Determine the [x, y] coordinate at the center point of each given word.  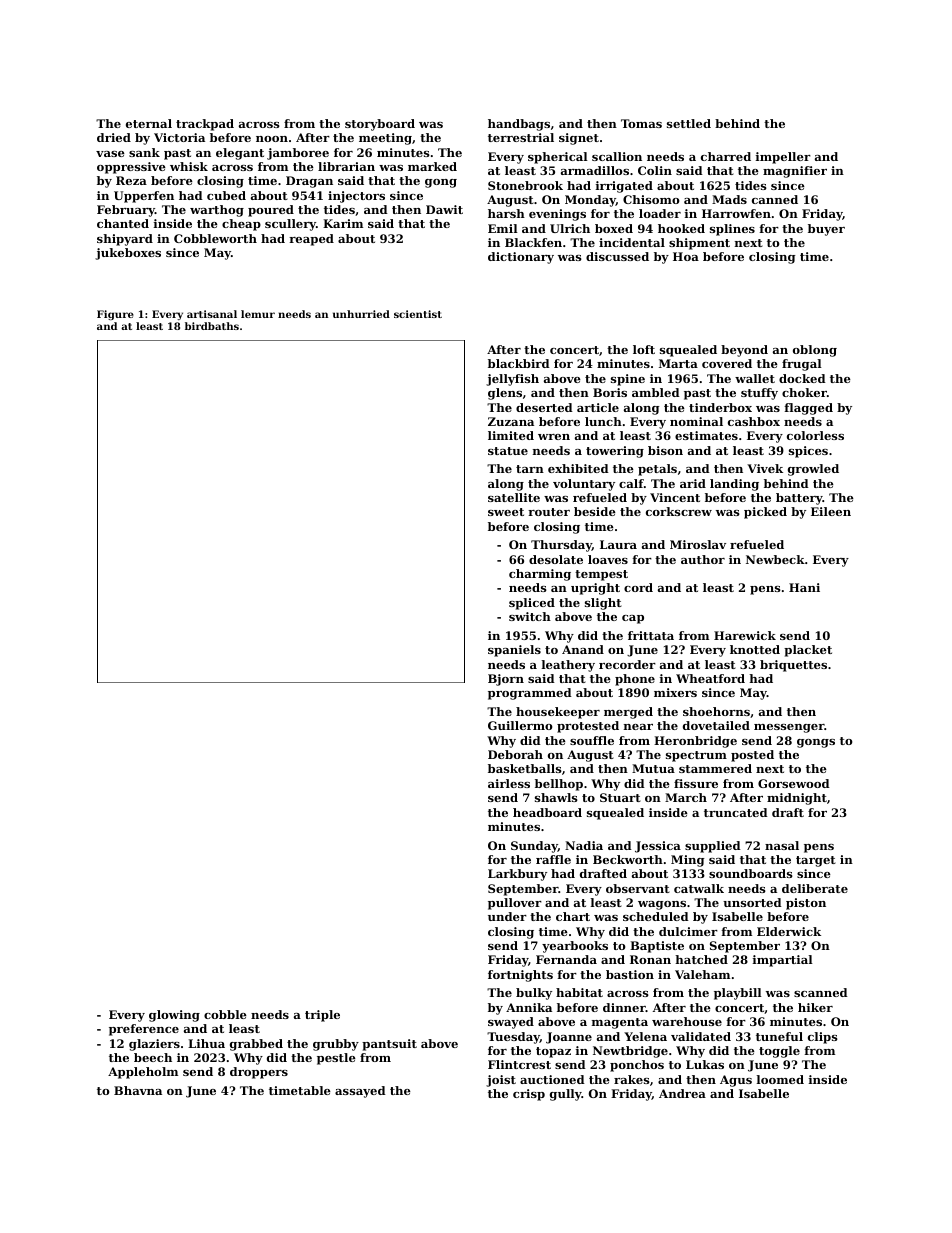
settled [689, 123]
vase [110, 154]
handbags [519, 125]
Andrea [682, 1093]
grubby [336, 1045]
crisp [529, 1095]
